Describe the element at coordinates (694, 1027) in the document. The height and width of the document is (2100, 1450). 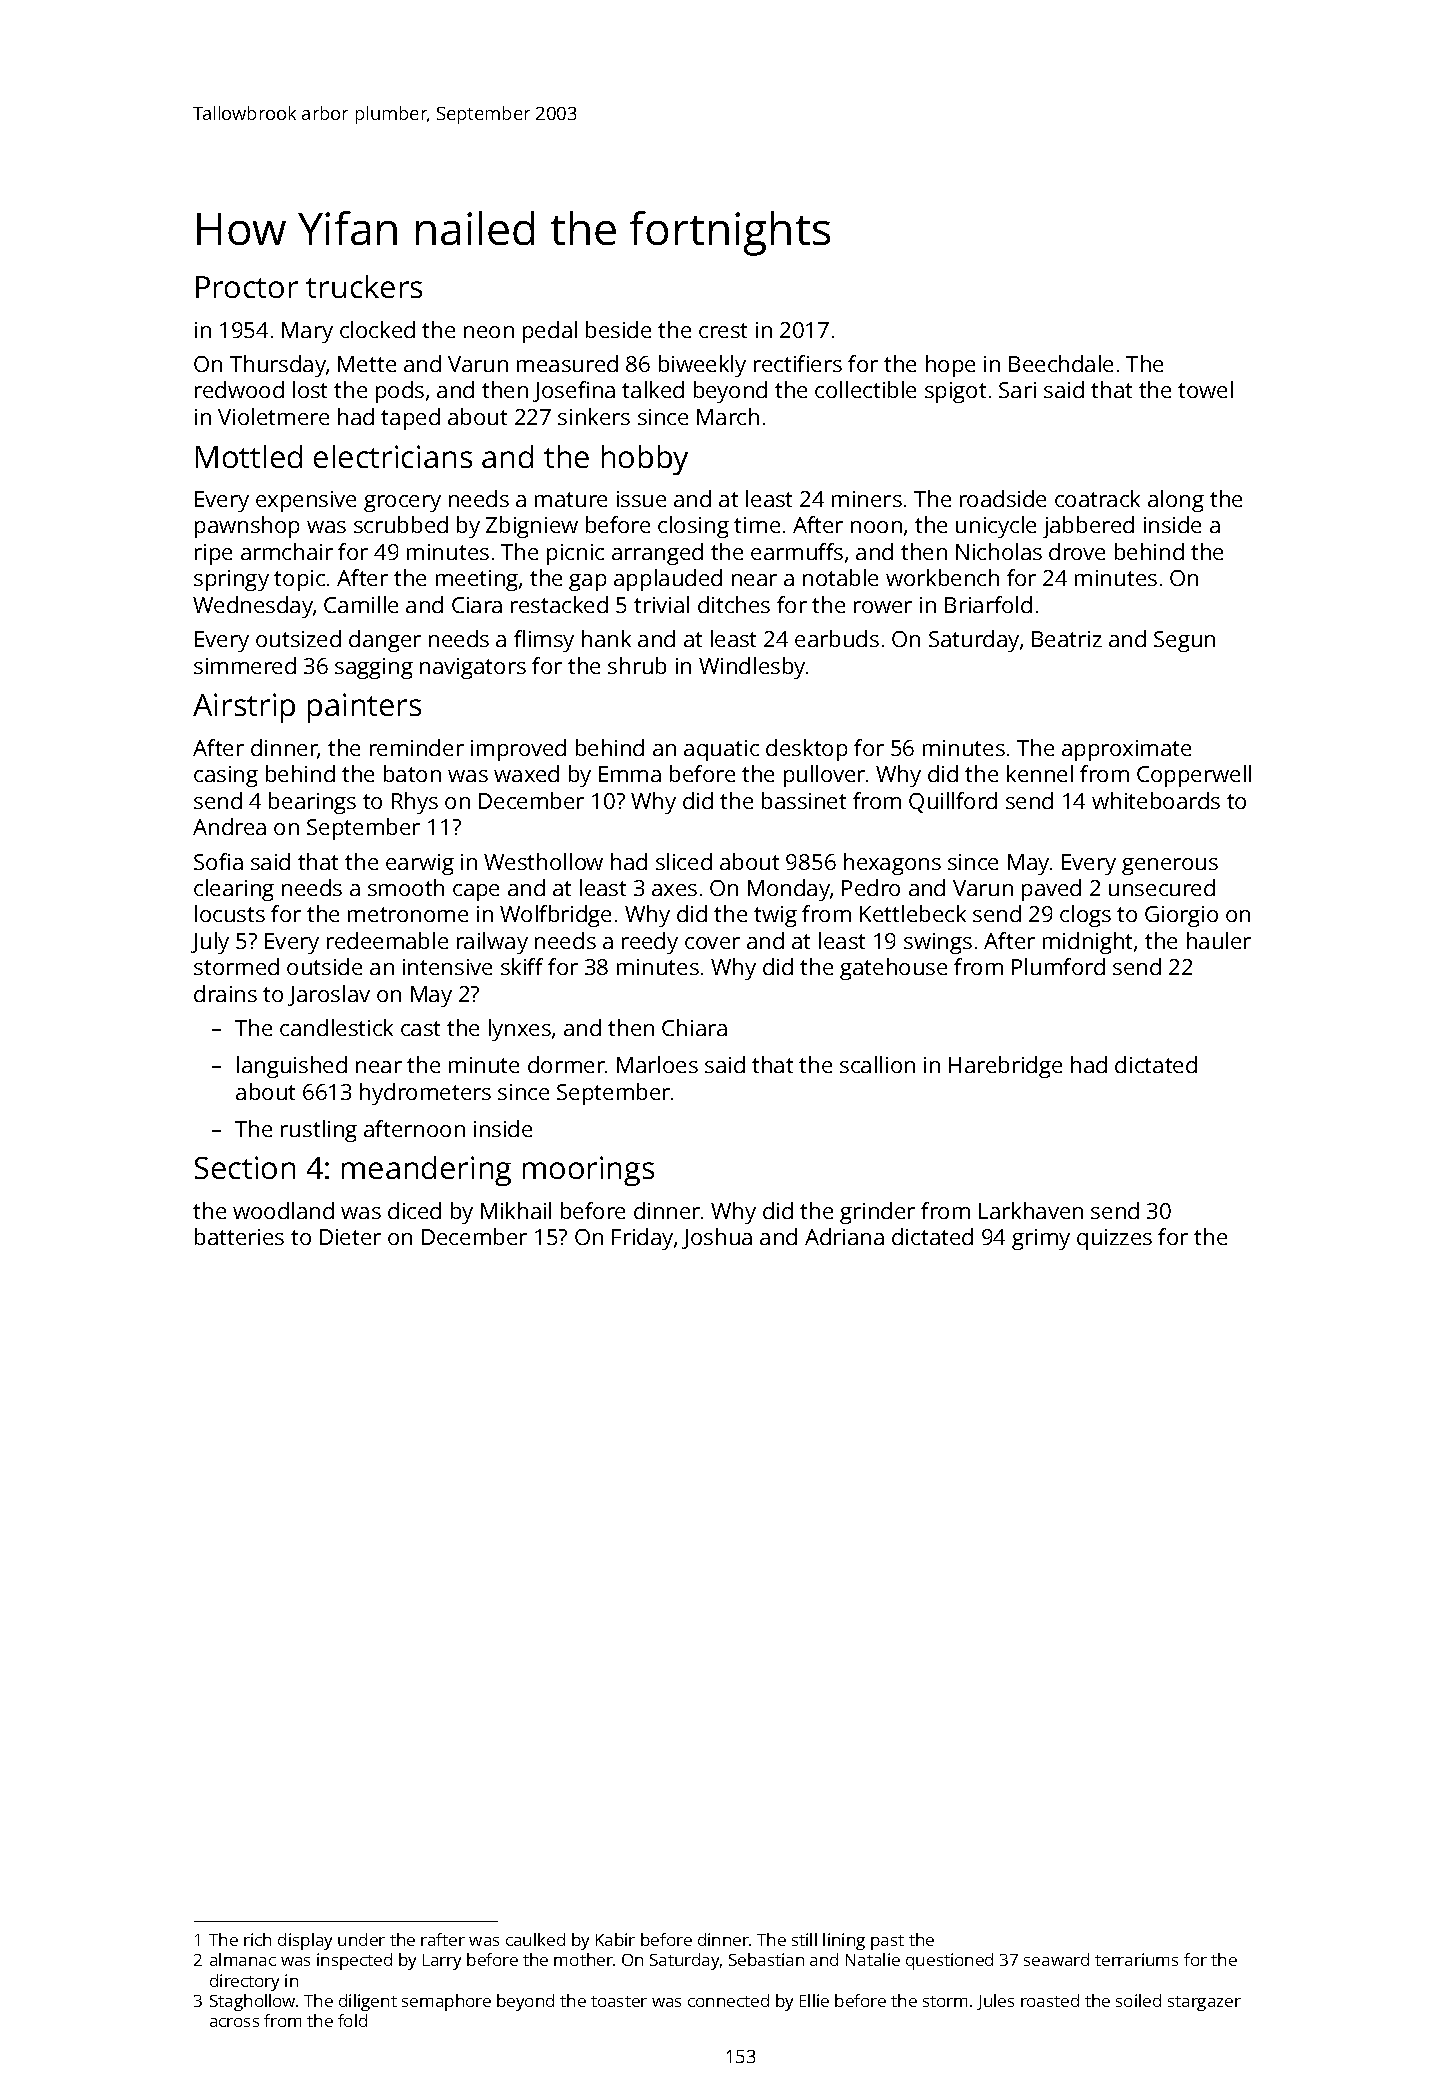
I see `Chiara` at that location.
